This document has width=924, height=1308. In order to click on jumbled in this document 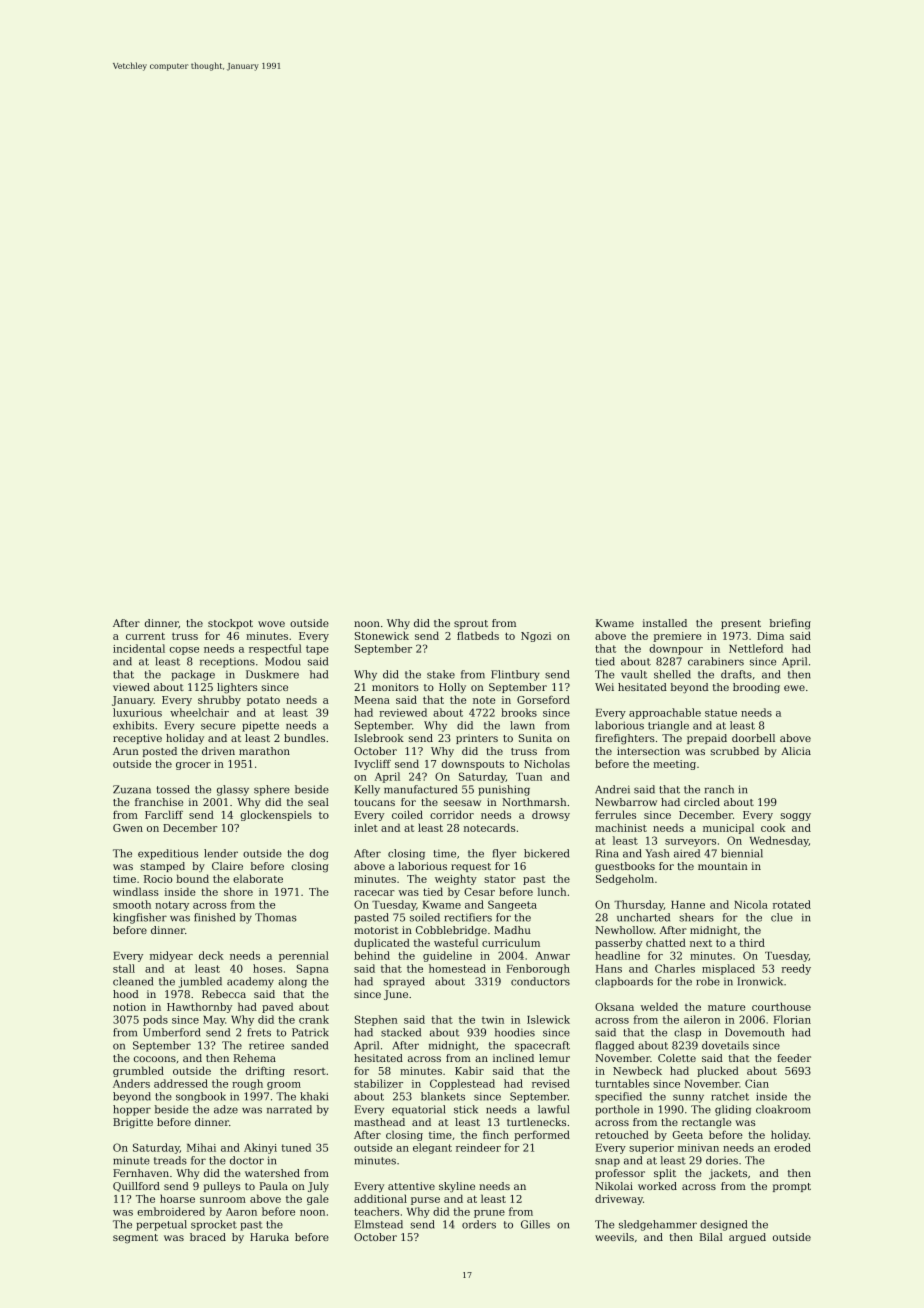, I will do `click(200, 982)`.
